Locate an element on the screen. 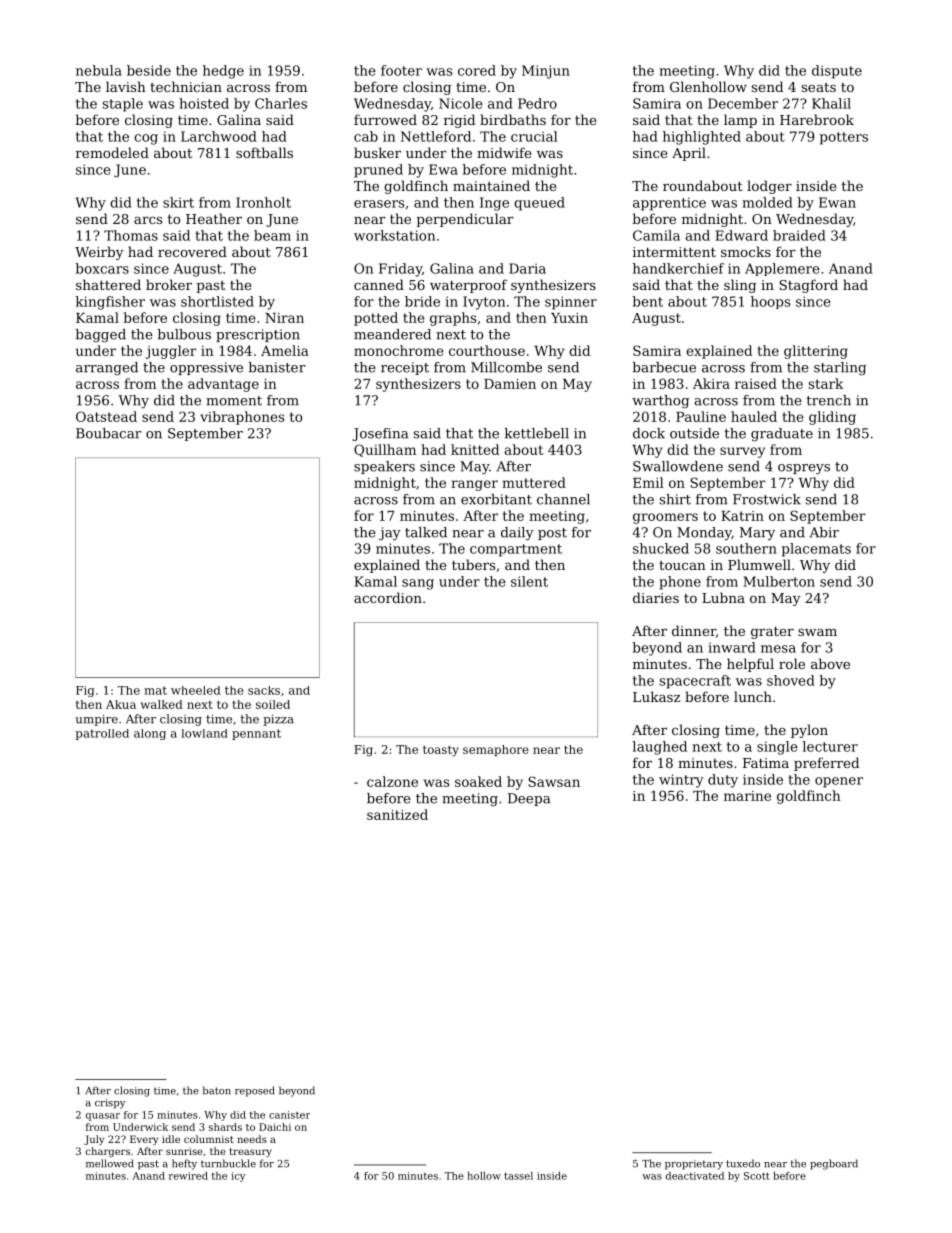  Deepa is located at coordinates (529, 799).
